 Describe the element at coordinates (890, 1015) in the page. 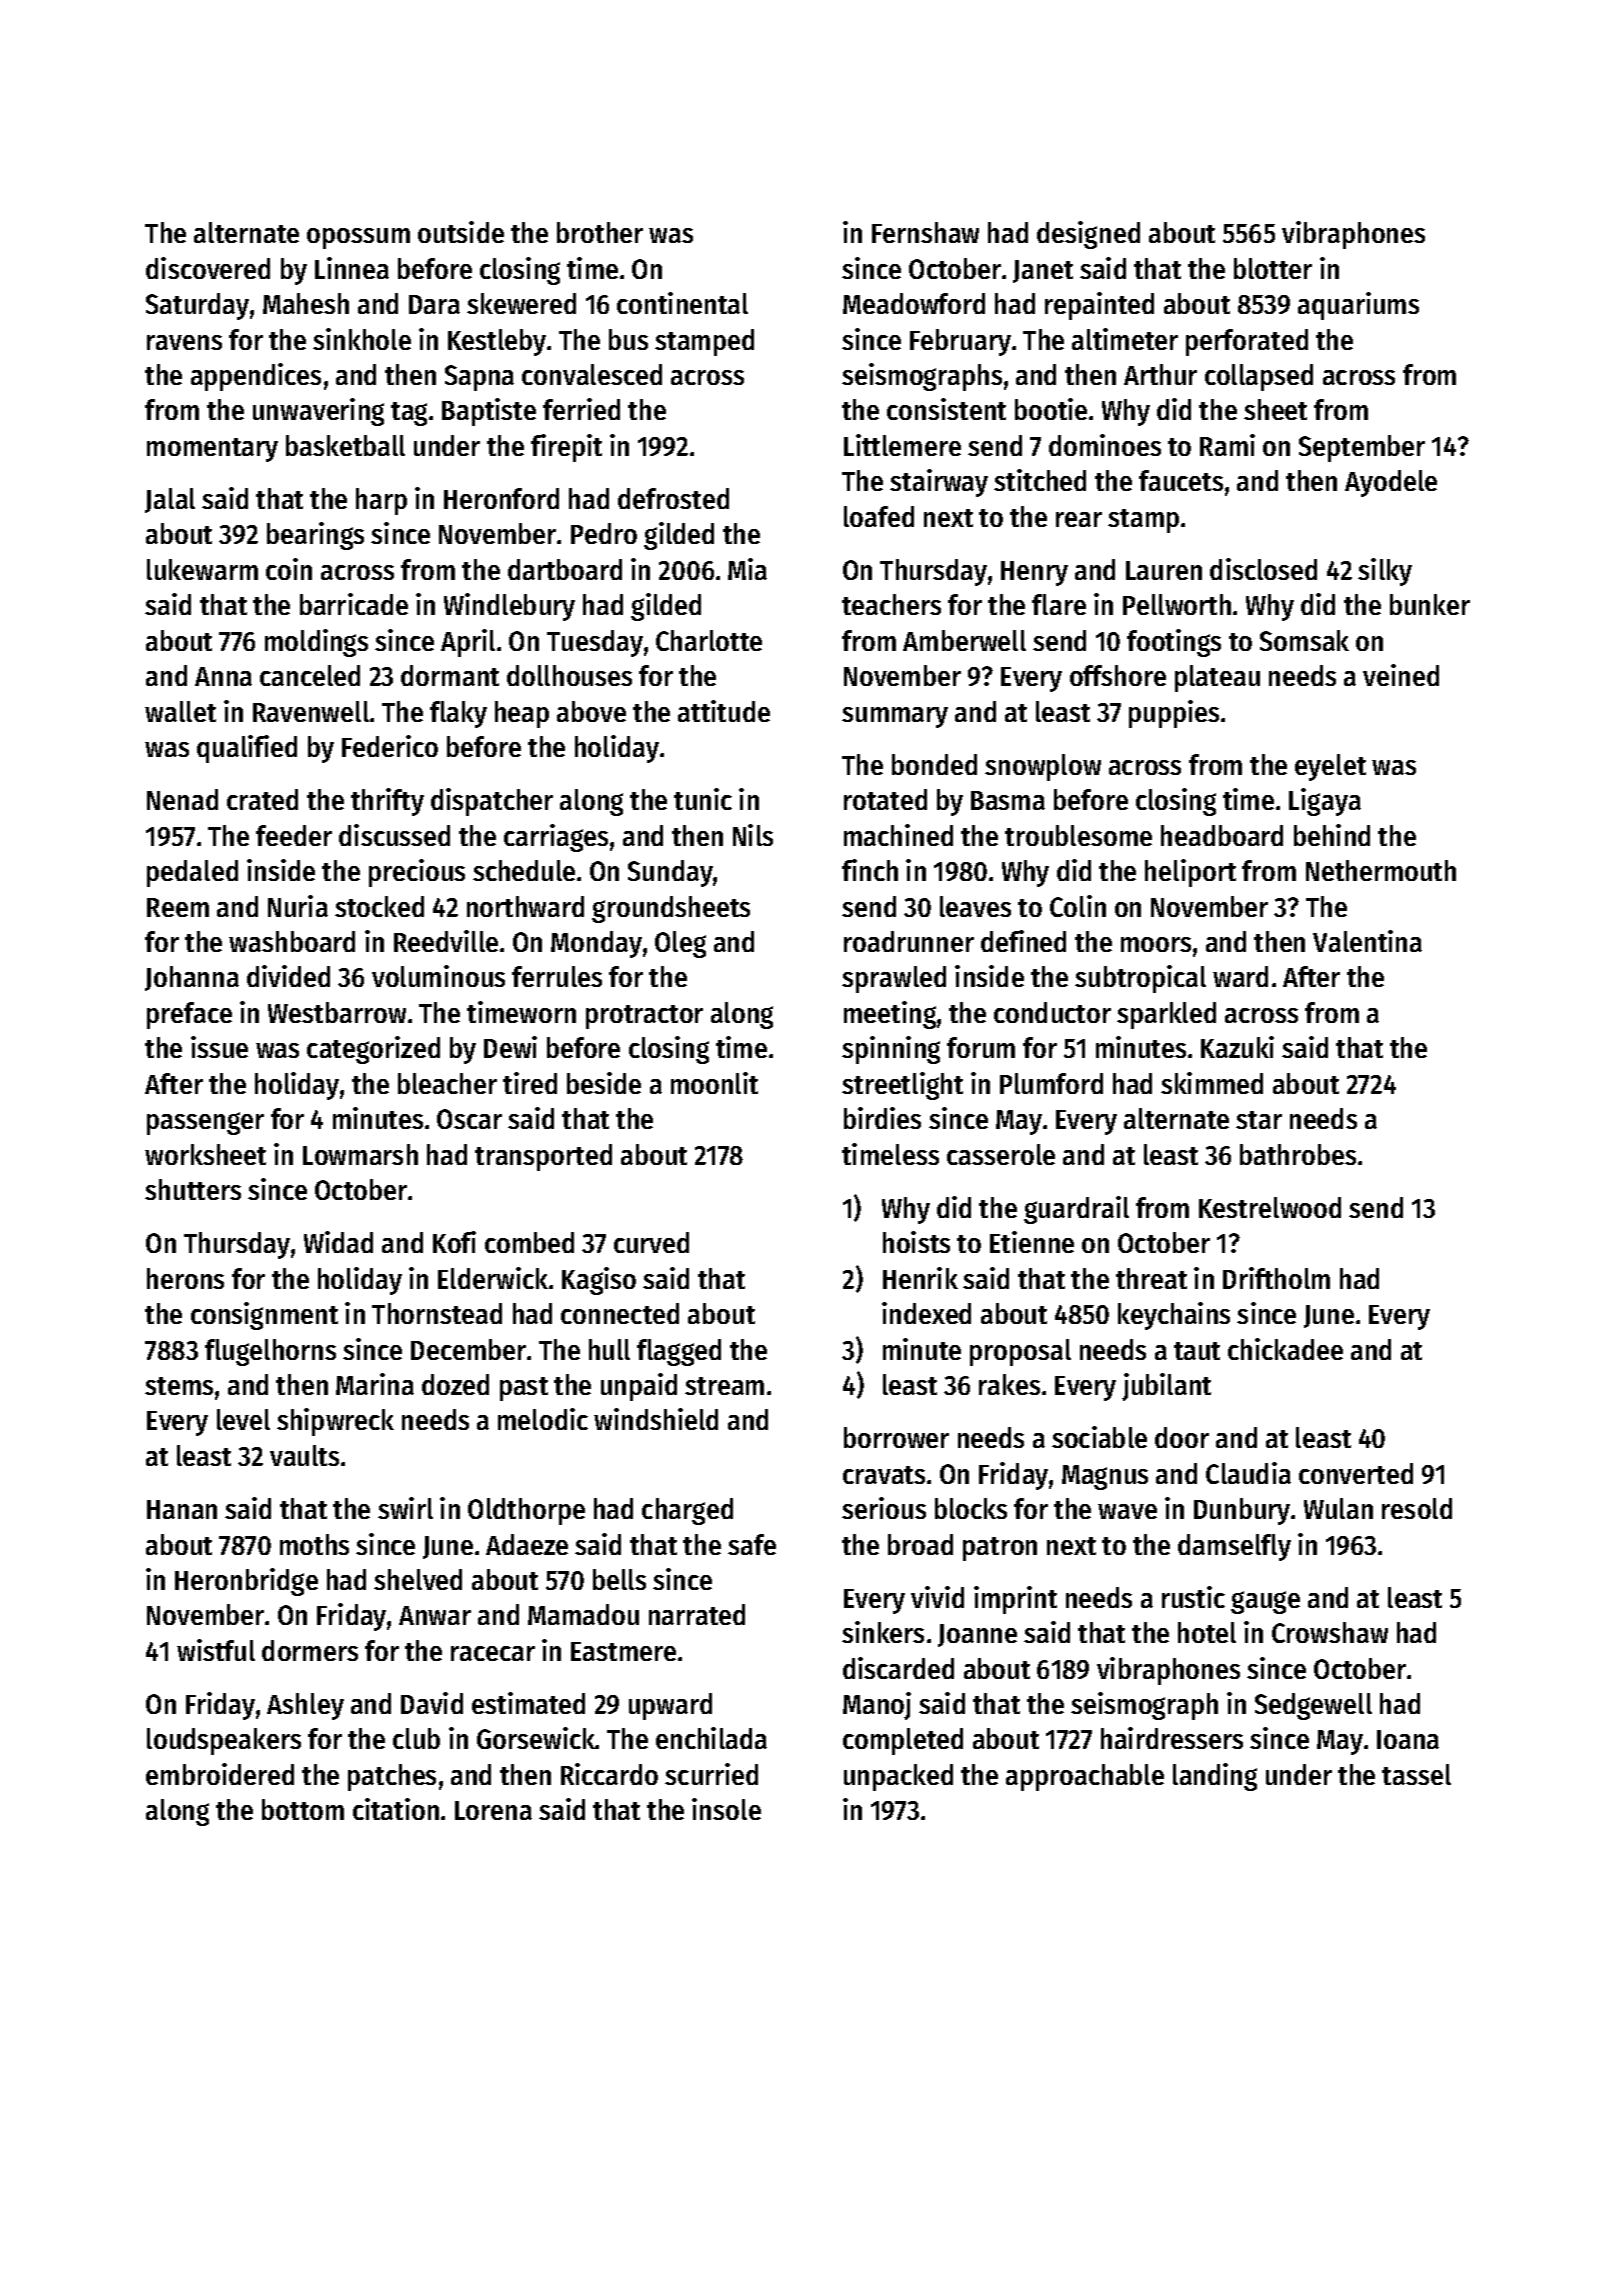

I see `meeting` at that location.
